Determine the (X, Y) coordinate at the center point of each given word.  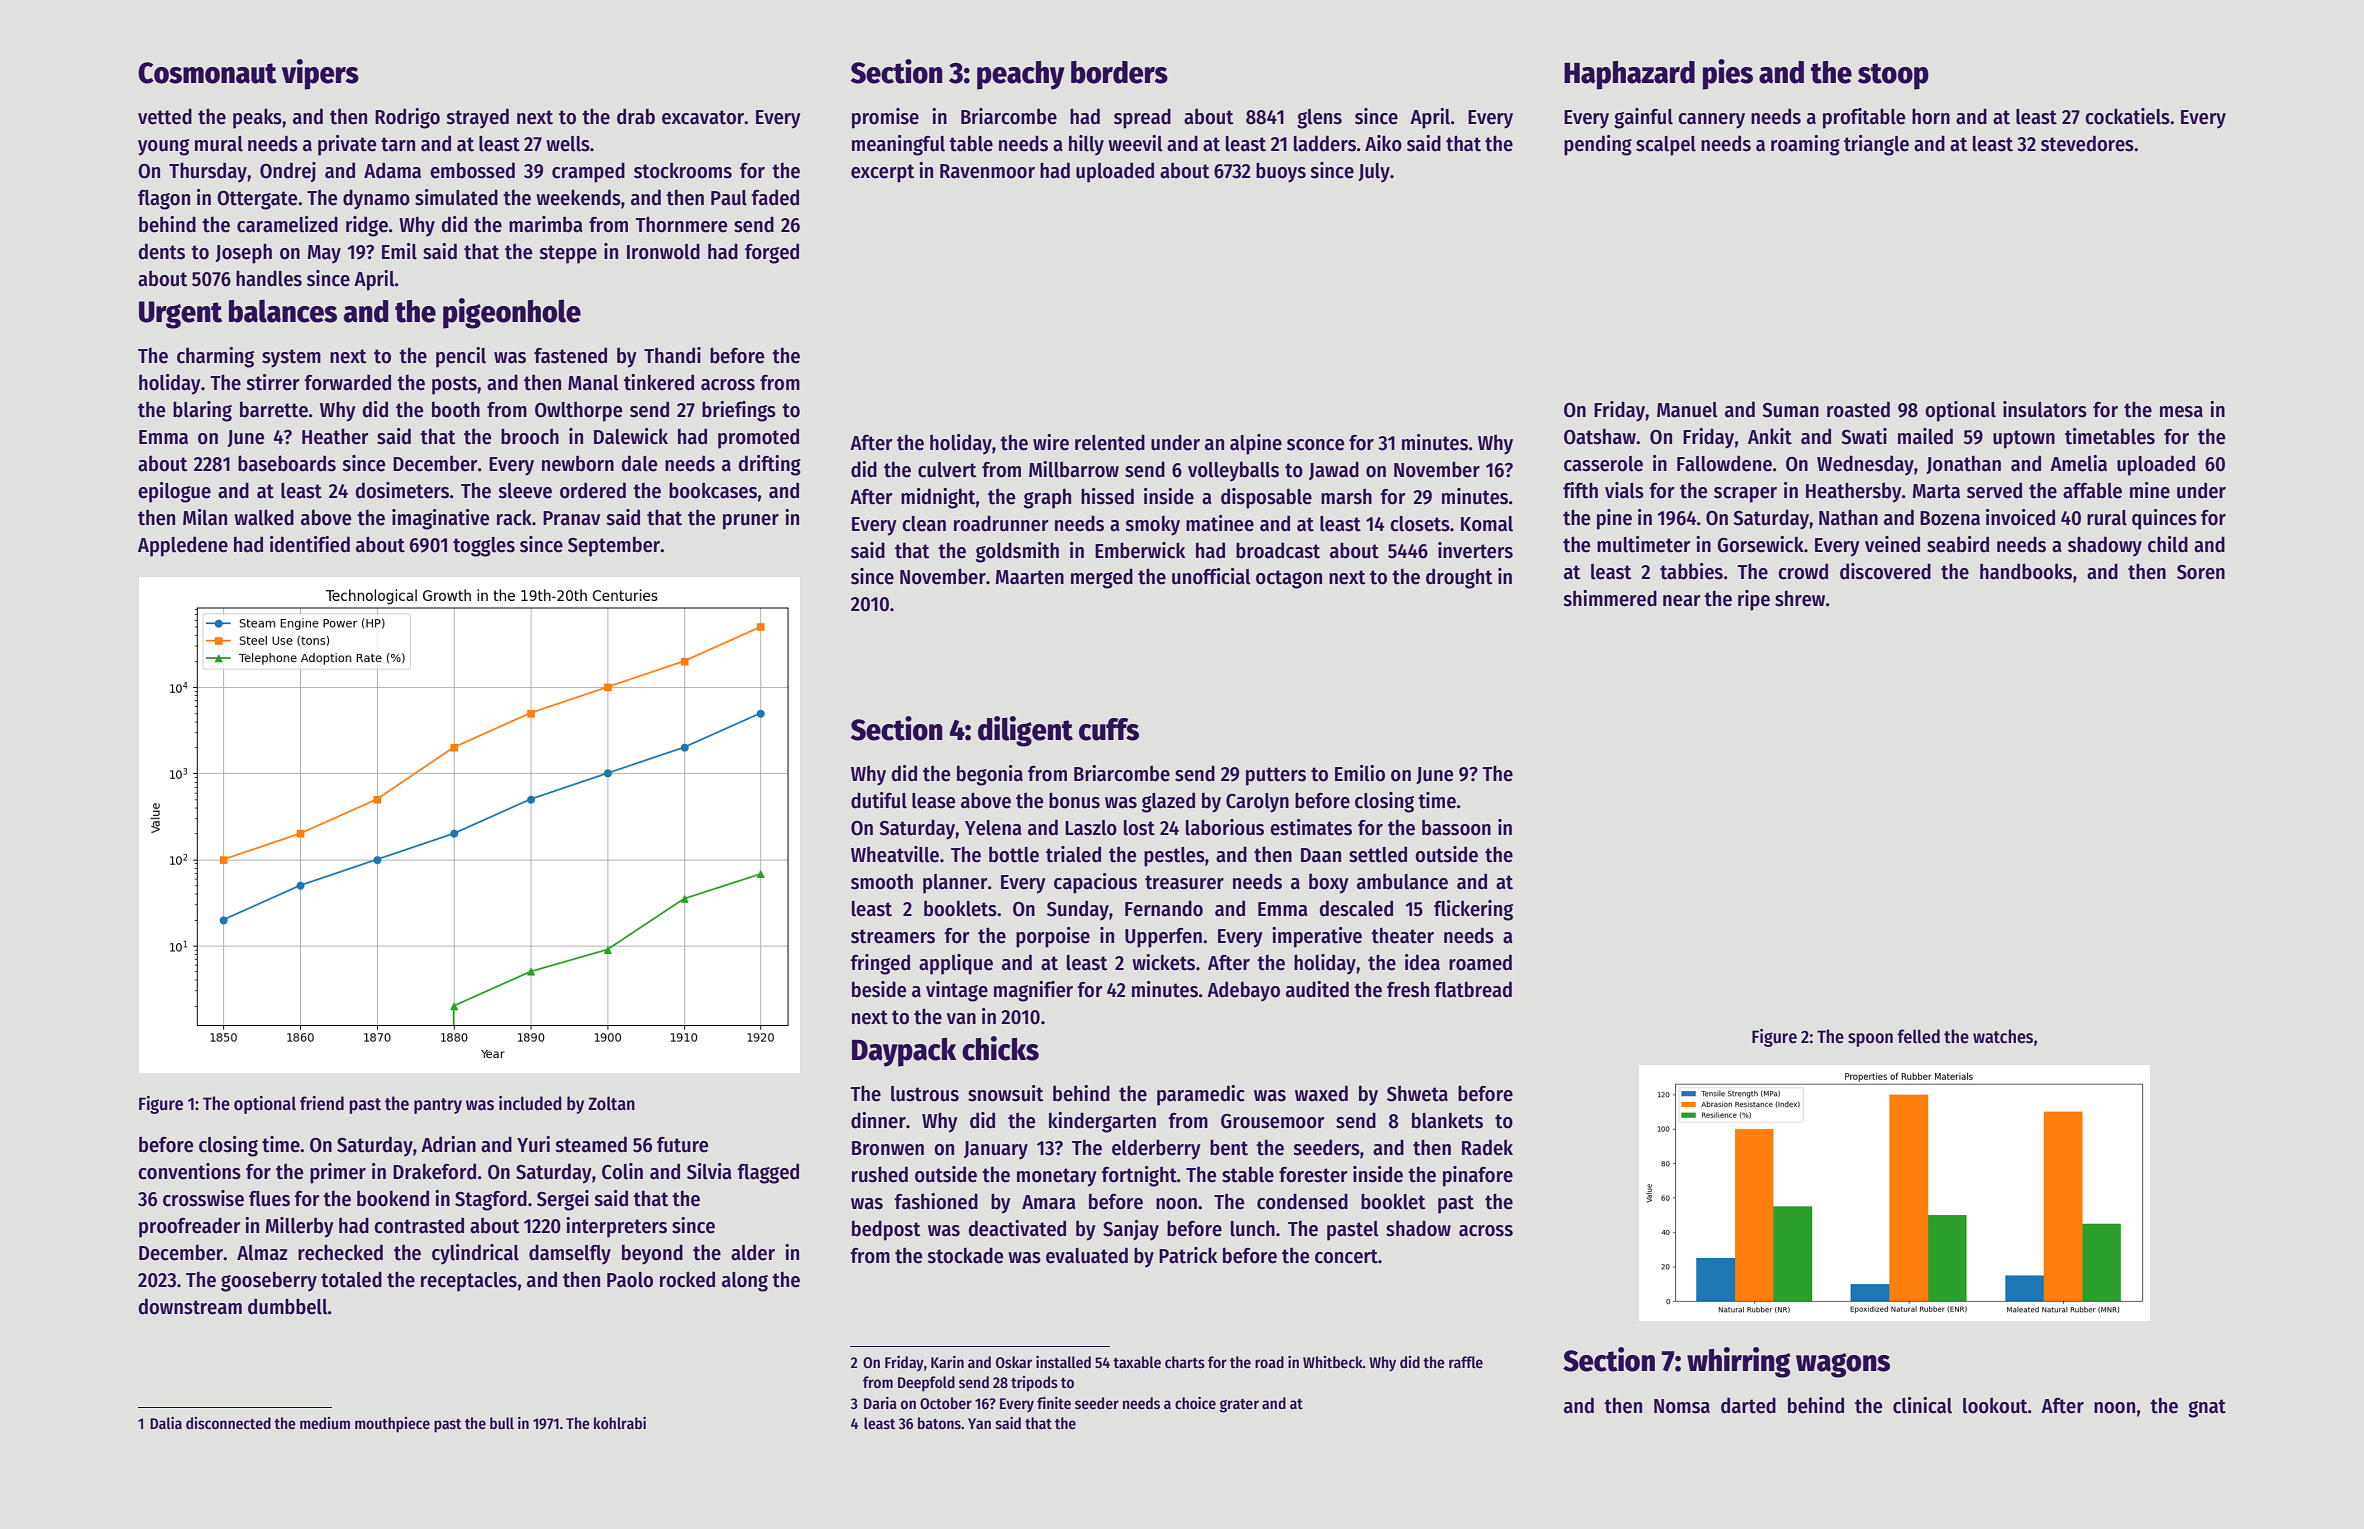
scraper (1745, 495)
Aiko (1383, 143)
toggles (484, 547)
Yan (979, 1423)
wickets (1163, 962)
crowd (1803, 571)
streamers (893, 936)
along (745, 1282)
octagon (1289, 579)
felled (1918, 1036)
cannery (1711, 121)
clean (924, 524)
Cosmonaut (207, 73)
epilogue (174, 492)
